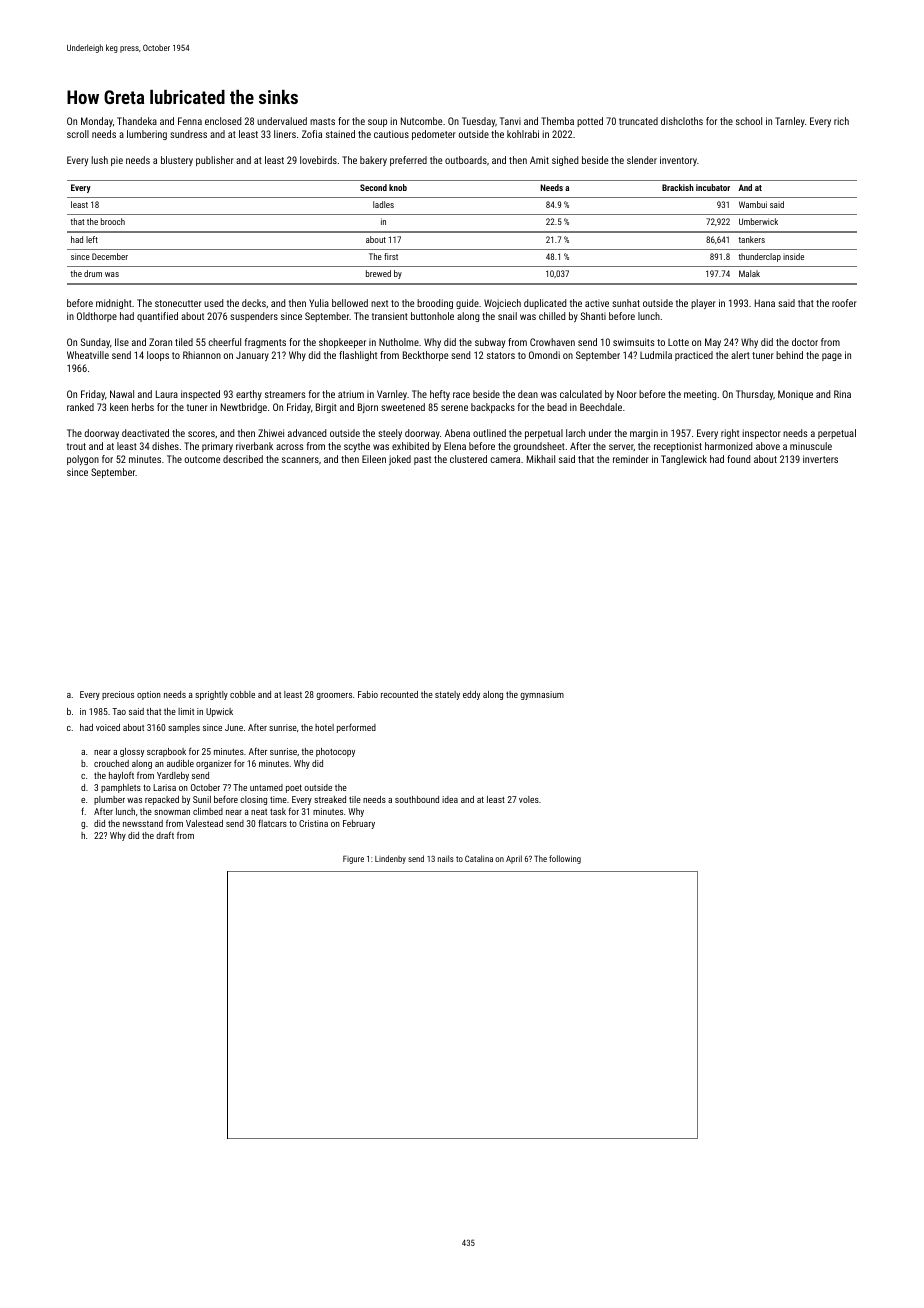 The width and height of the screenshot is (924, 1308). I want to click on midnight, so click(114, 304).
